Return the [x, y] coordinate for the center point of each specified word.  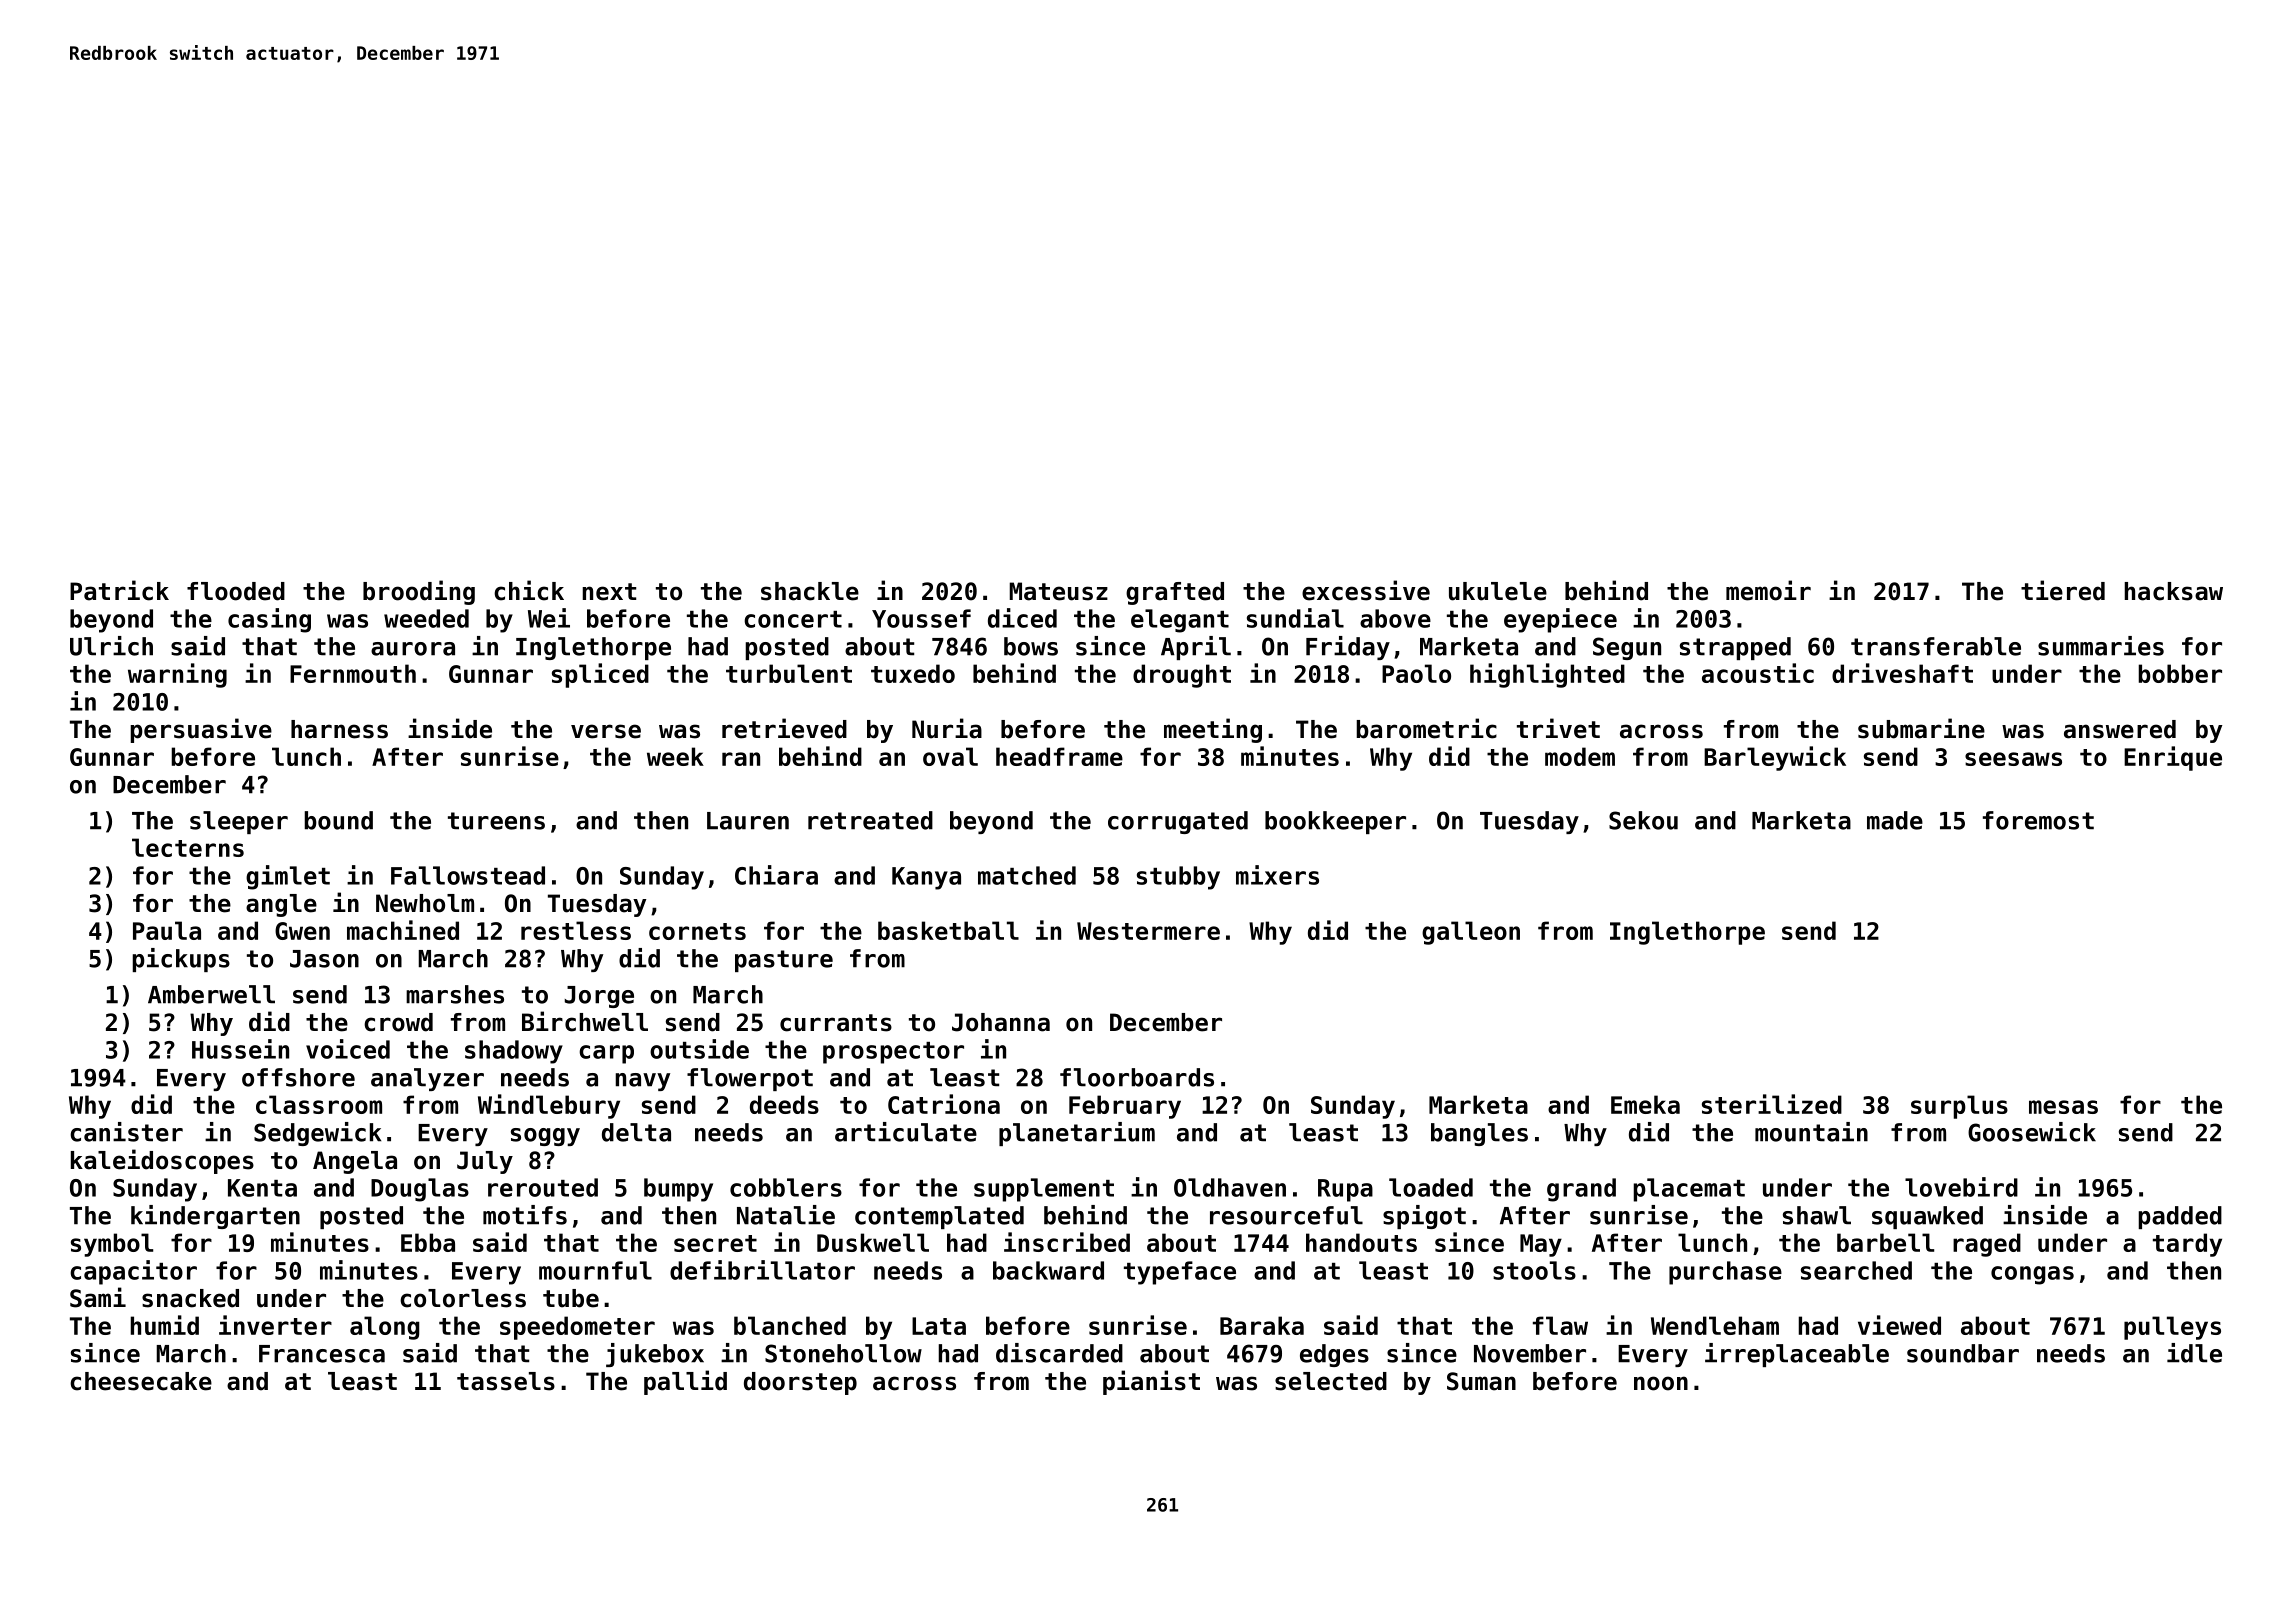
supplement [1044, 1190]
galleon [1471, 933]
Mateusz [1058, 591]
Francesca [322, 1354]
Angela [355, 1162]
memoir [1768, 590]
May [1541, 1245]
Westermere [1148, 931]
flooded [236, 591]
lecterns [188, 847]
